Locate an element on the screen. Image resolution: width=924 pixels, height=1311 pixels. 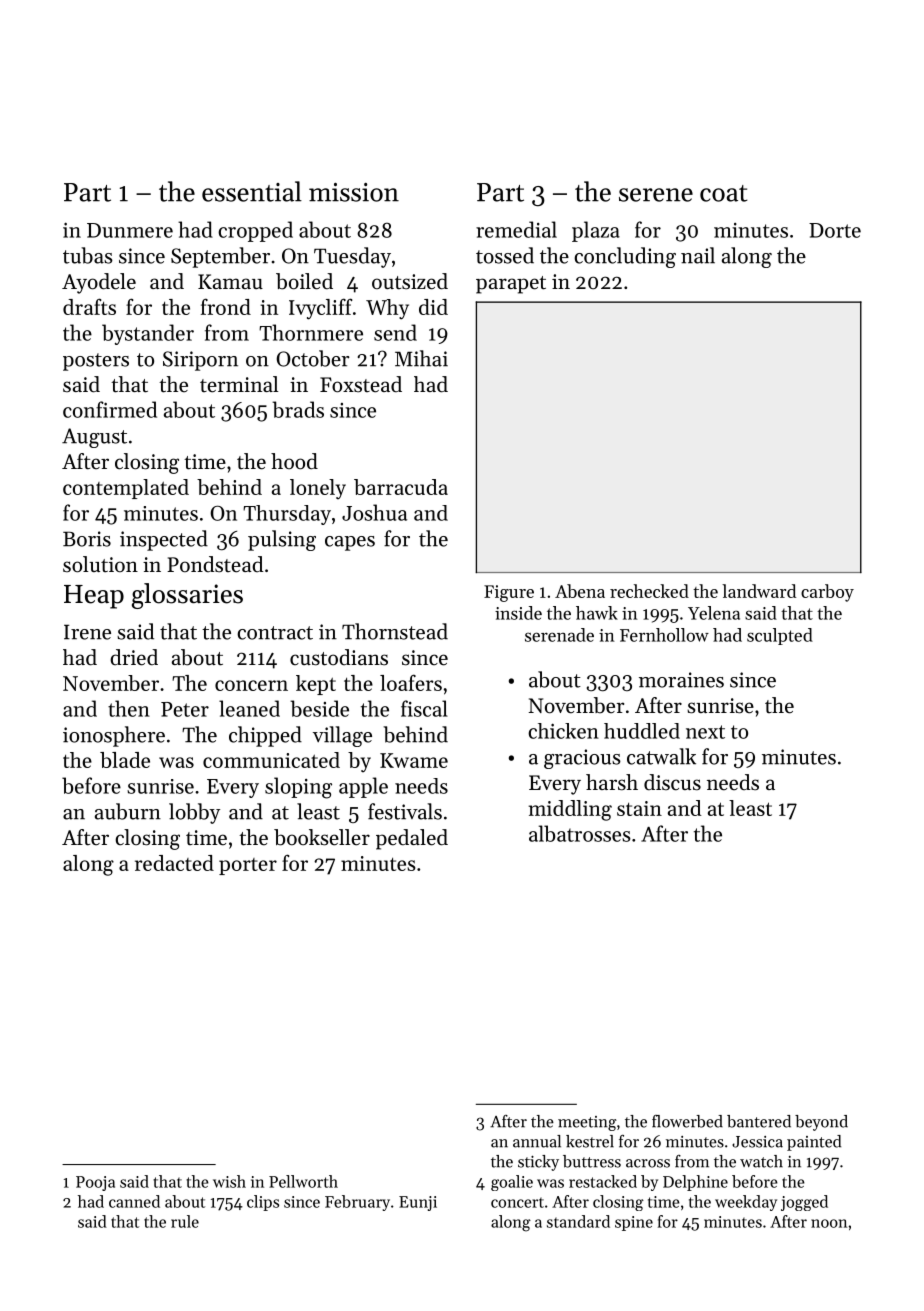
outsized is located at coordinates (410, 281).
